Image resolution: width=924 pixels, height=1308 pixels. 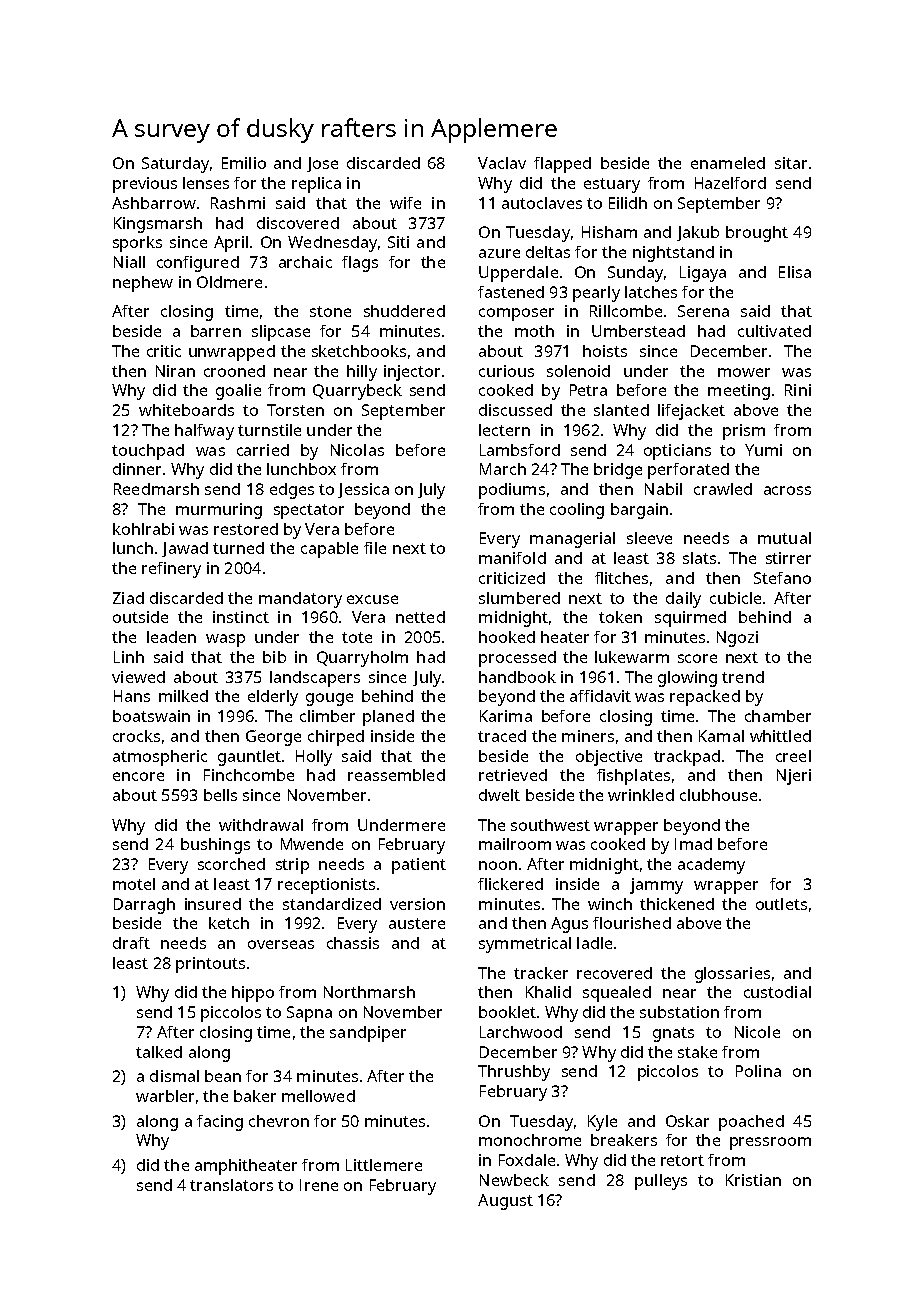 I want to click on August, so click(x=505, y=1202).
